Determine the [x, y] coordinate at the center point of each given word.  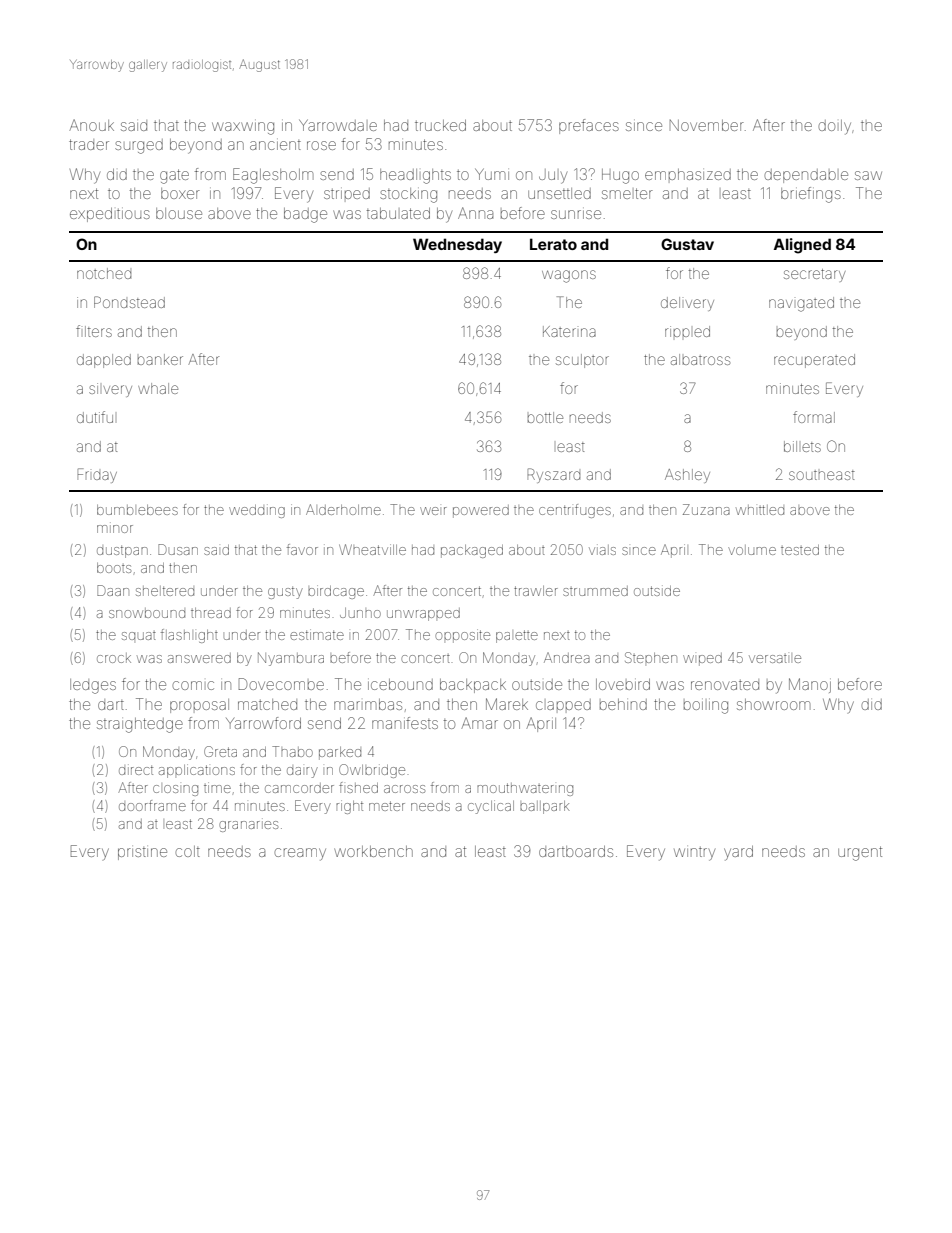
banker [160, 359]
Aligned [802, 246]
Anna [475, 213]
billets [802, 446]
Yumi [492, 174]
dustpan [122, 551]
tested [800, 550]
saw [868, 175]
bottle [545, 417]
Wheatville [372, 549]
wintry [694, 854]
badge [305, 215]
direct [136, 770]
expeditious [110, 215]
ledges [93, 686]
